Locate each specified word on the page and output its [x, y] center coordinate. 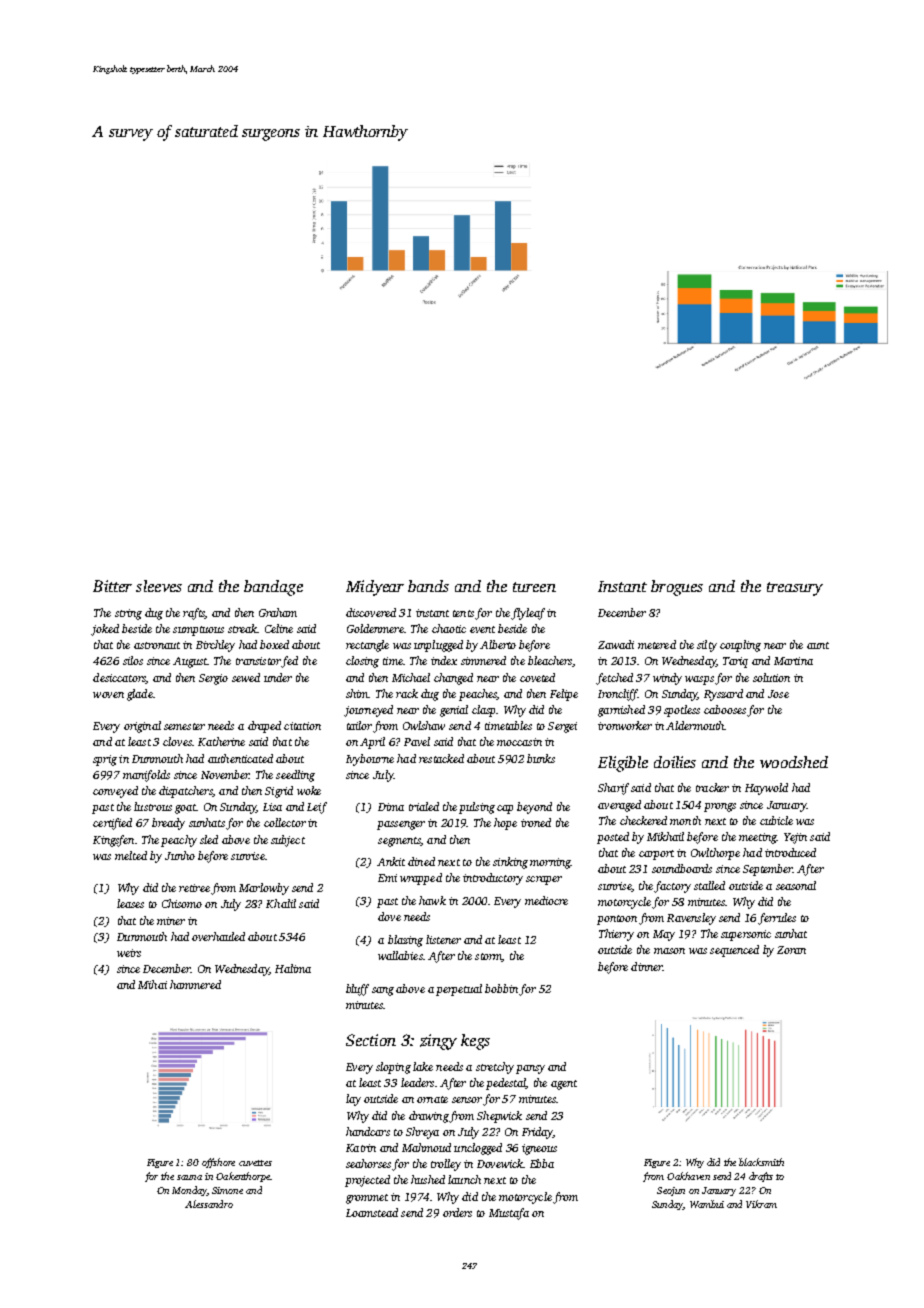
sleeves [159, 586]
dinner [646, 966]
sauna [189, 1177]
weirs [129, 953]
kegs [475, 1042]
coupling [740, 646]
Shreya [422, 1133]
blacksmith [761, 1162]
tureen [534, 587]
